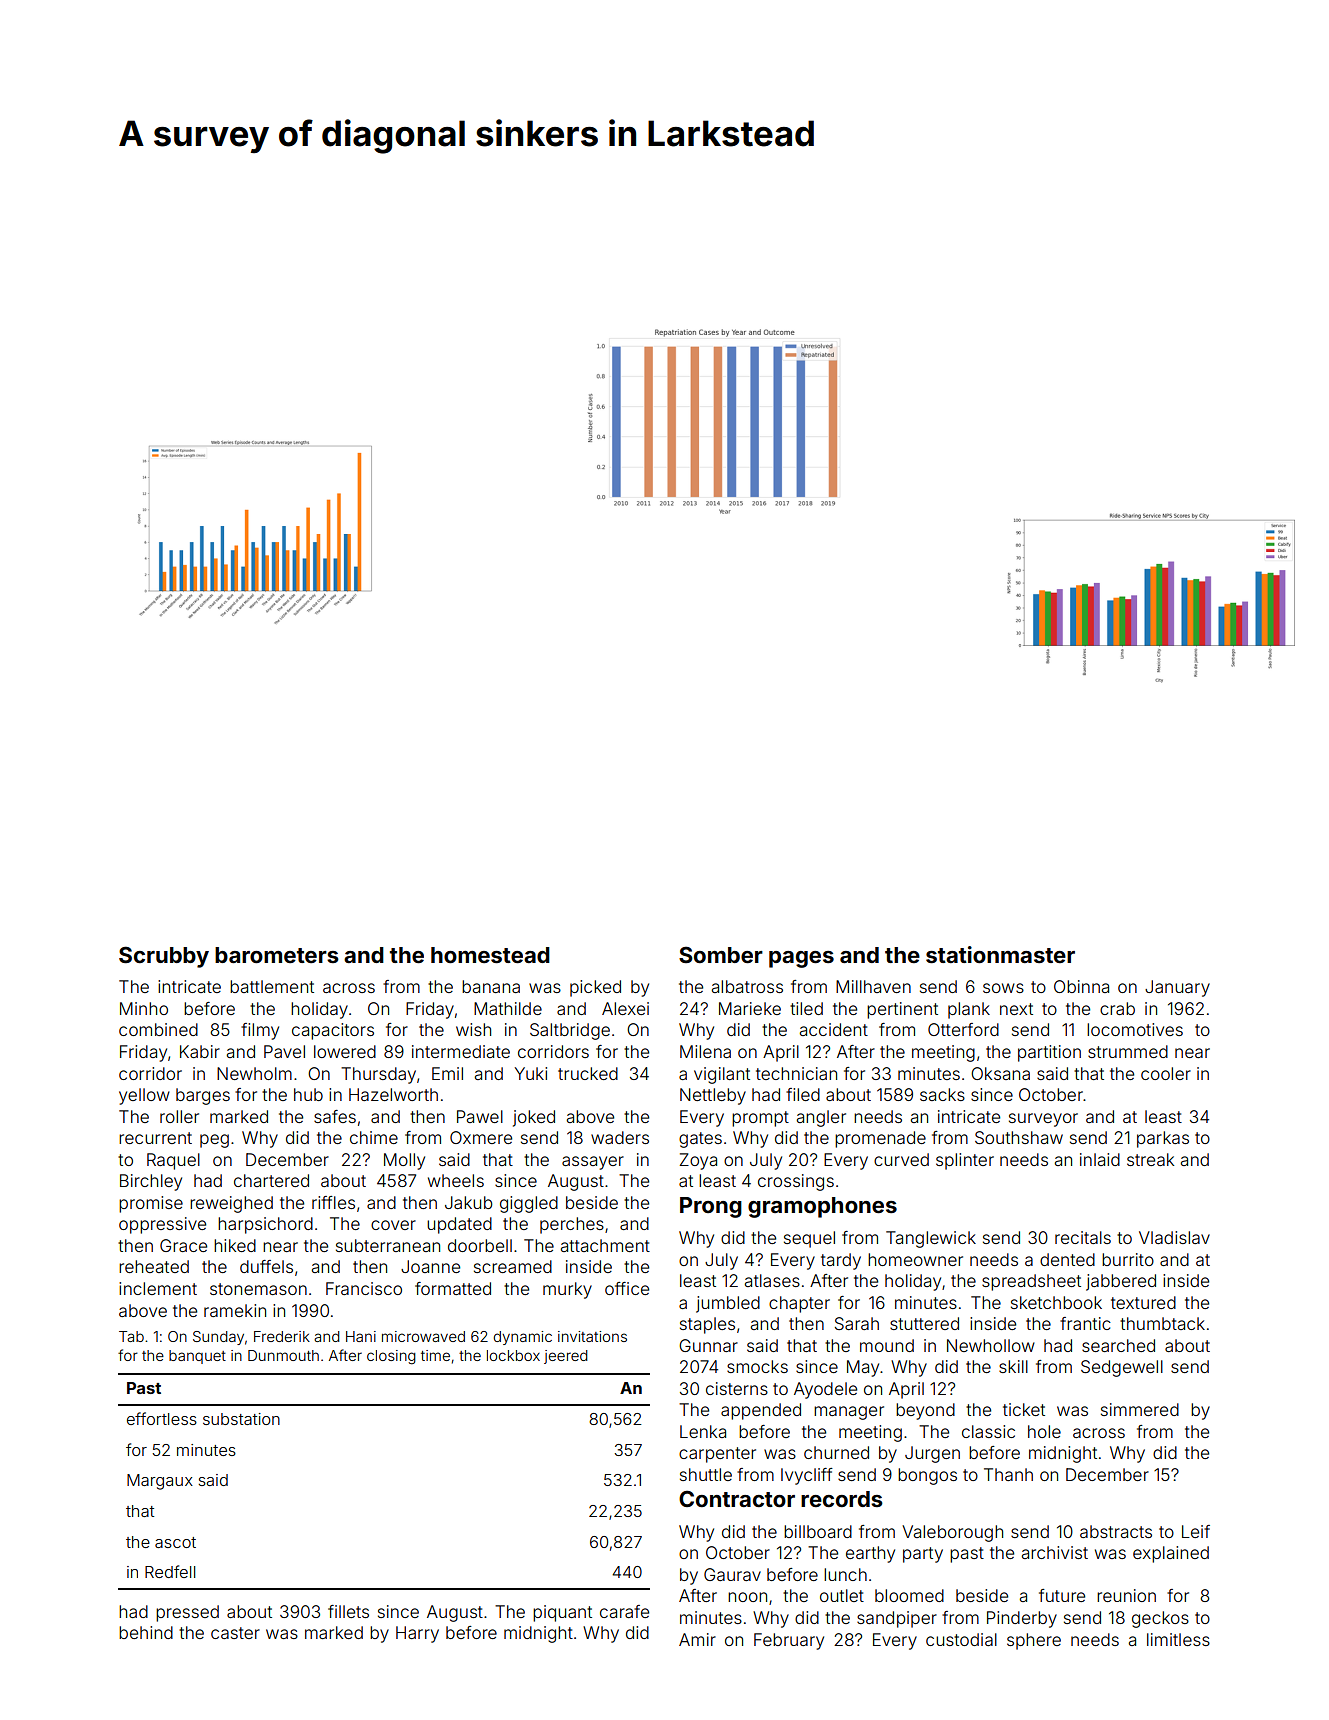 The image size is (1329, 1720). Describe the element at coordinates (183, 1245) in the page. I see `Grace` at that location.
